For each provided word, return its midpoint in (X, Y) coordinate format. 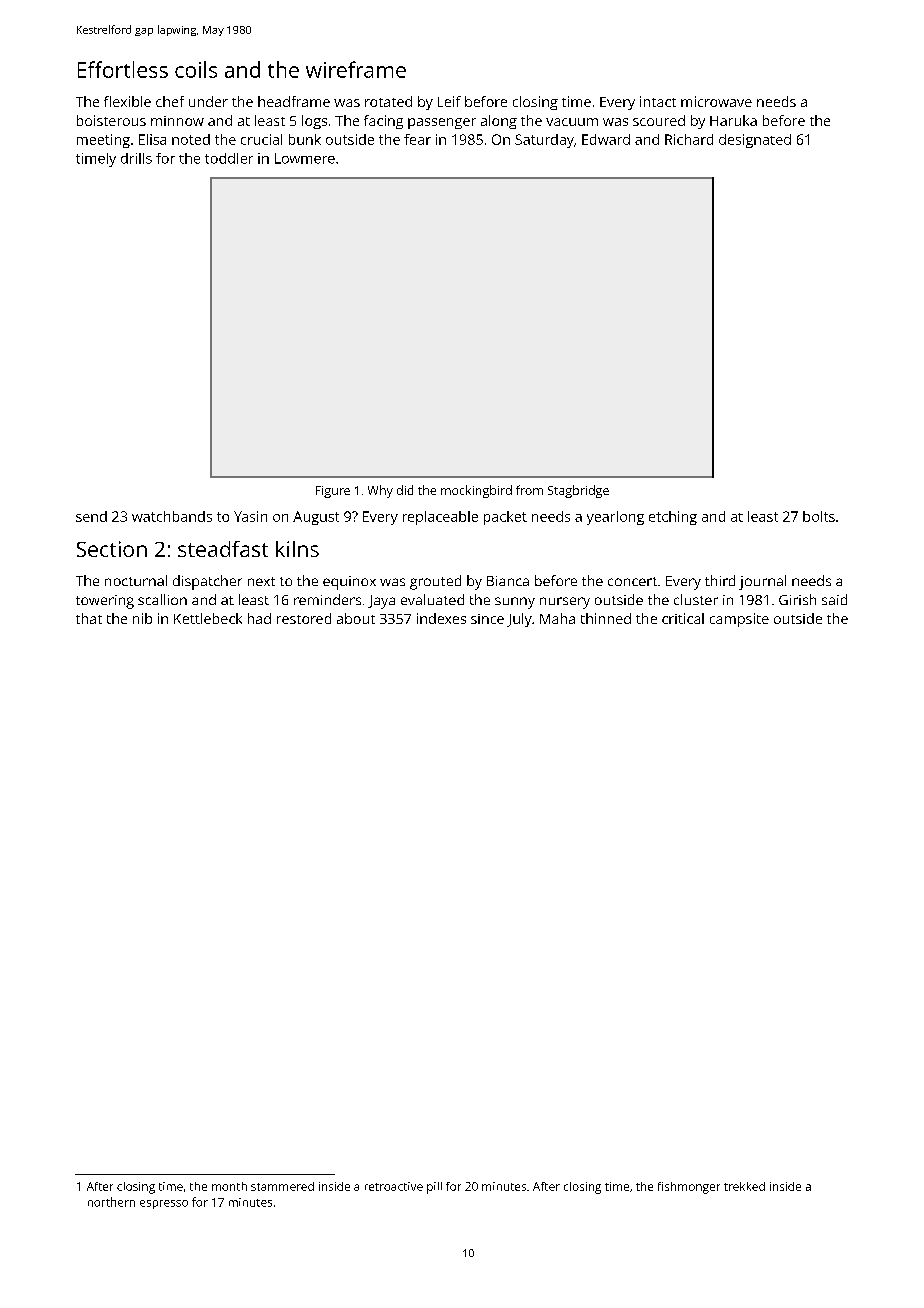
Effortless (123, 69)
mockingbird (476, 491)
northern (111, 1202)
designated (755, 141)
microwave (716, 101)
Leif (449, 101)
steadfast (223, 549)
